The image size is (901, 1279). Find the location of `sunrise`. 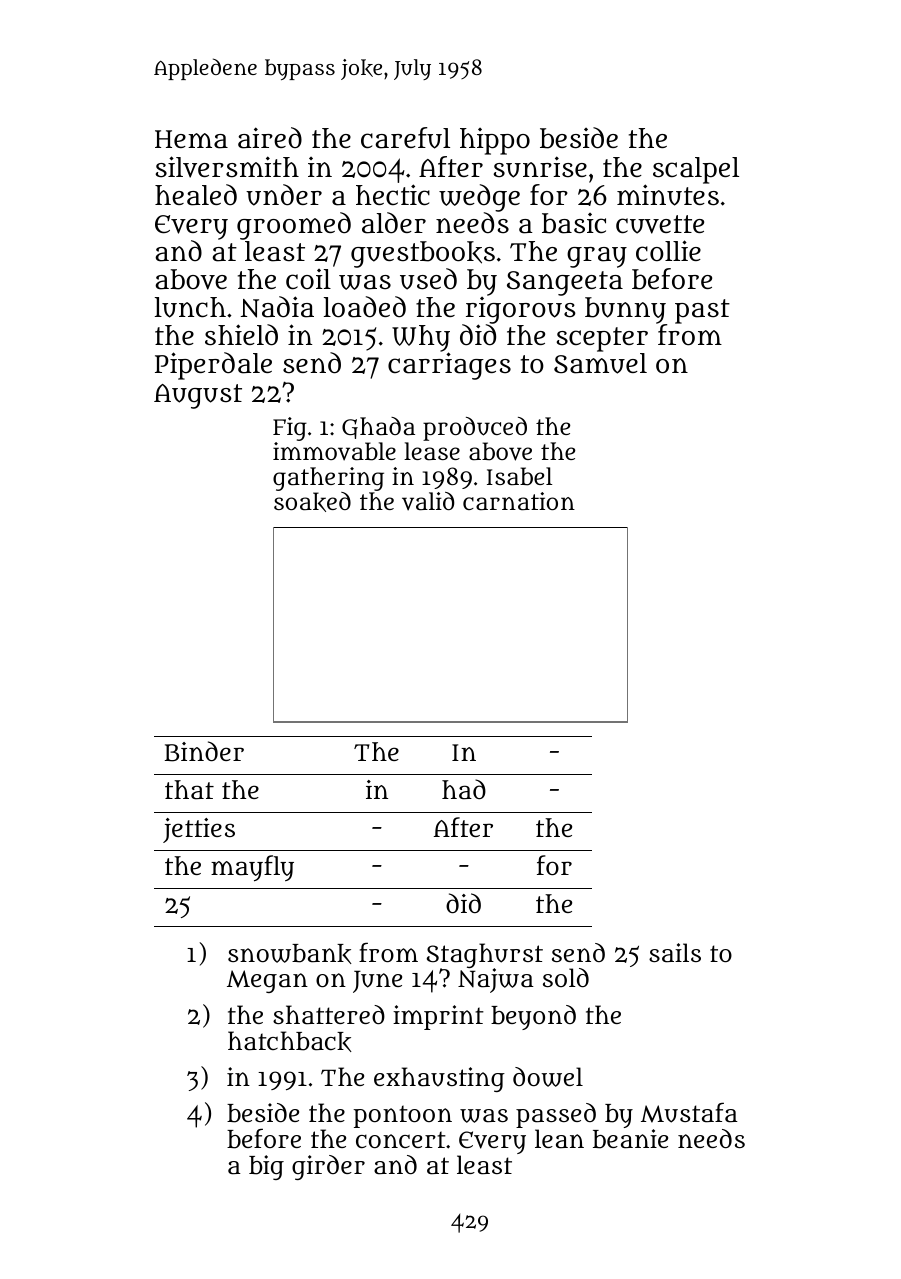

sunrise is located at coordinates (540, 167).
